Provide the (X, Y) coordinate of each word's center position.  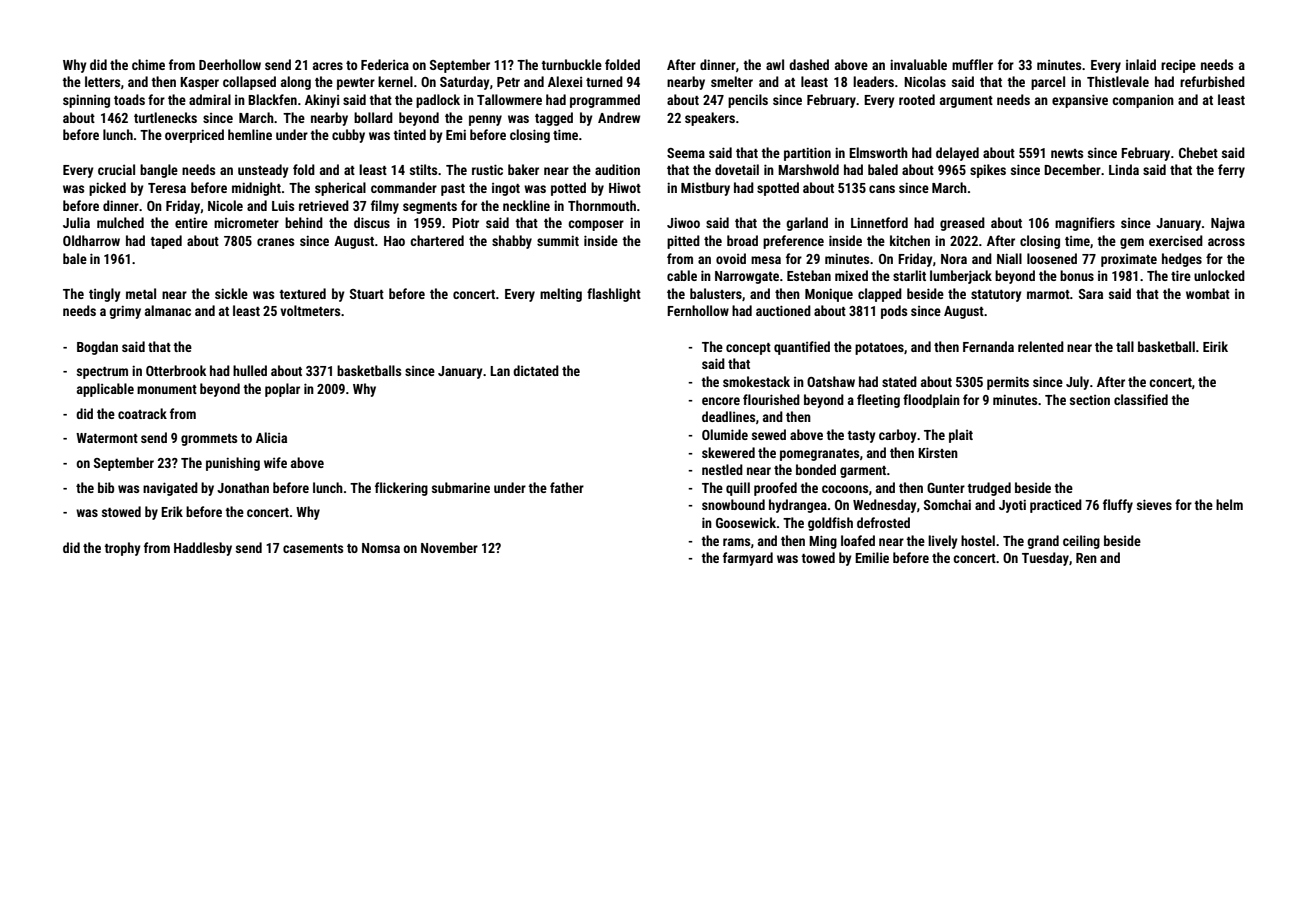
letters (102, 81)
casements (313, 548)
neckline (526, 205)
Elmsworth (878, 152)
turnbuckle (571, 64)
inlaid (1141, 64)
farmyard (748, 559)
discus (372, 222)
